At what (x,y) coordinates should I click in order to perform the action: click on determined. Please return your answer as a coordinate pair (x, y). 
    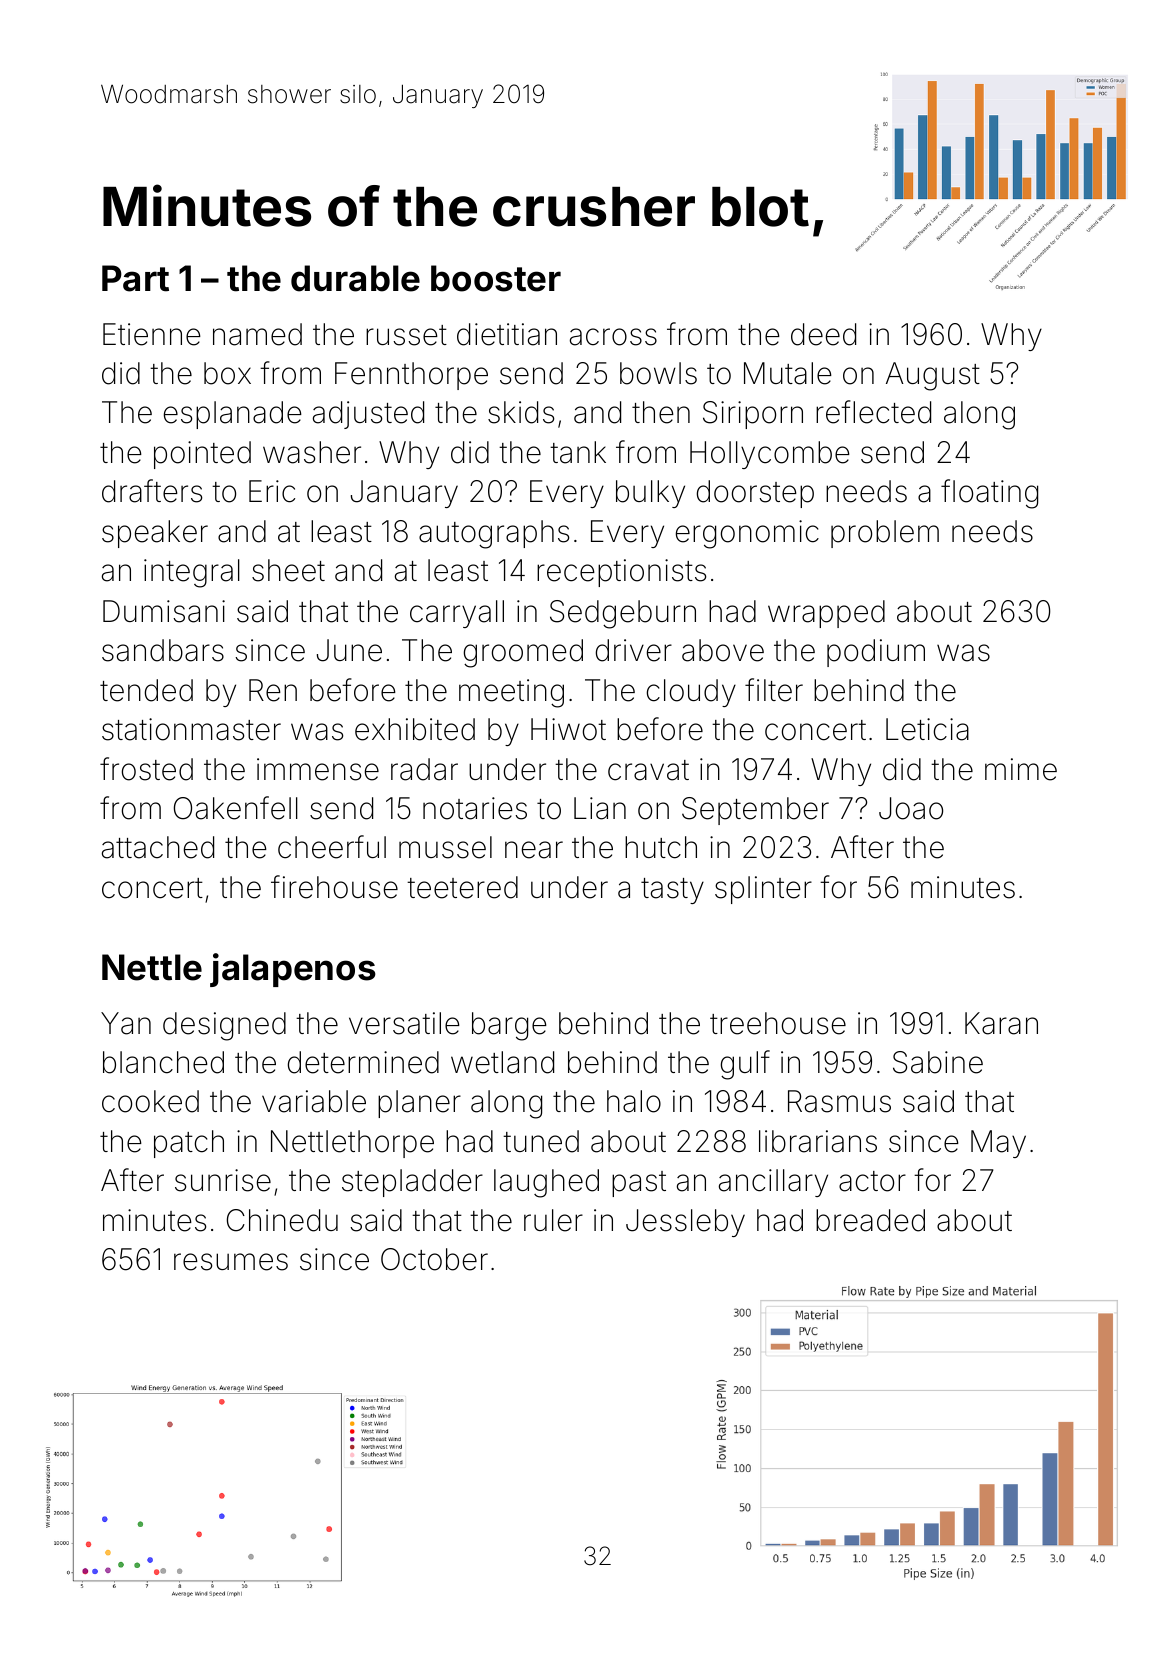
    Looking at the image, I should click on (363, 1062).
